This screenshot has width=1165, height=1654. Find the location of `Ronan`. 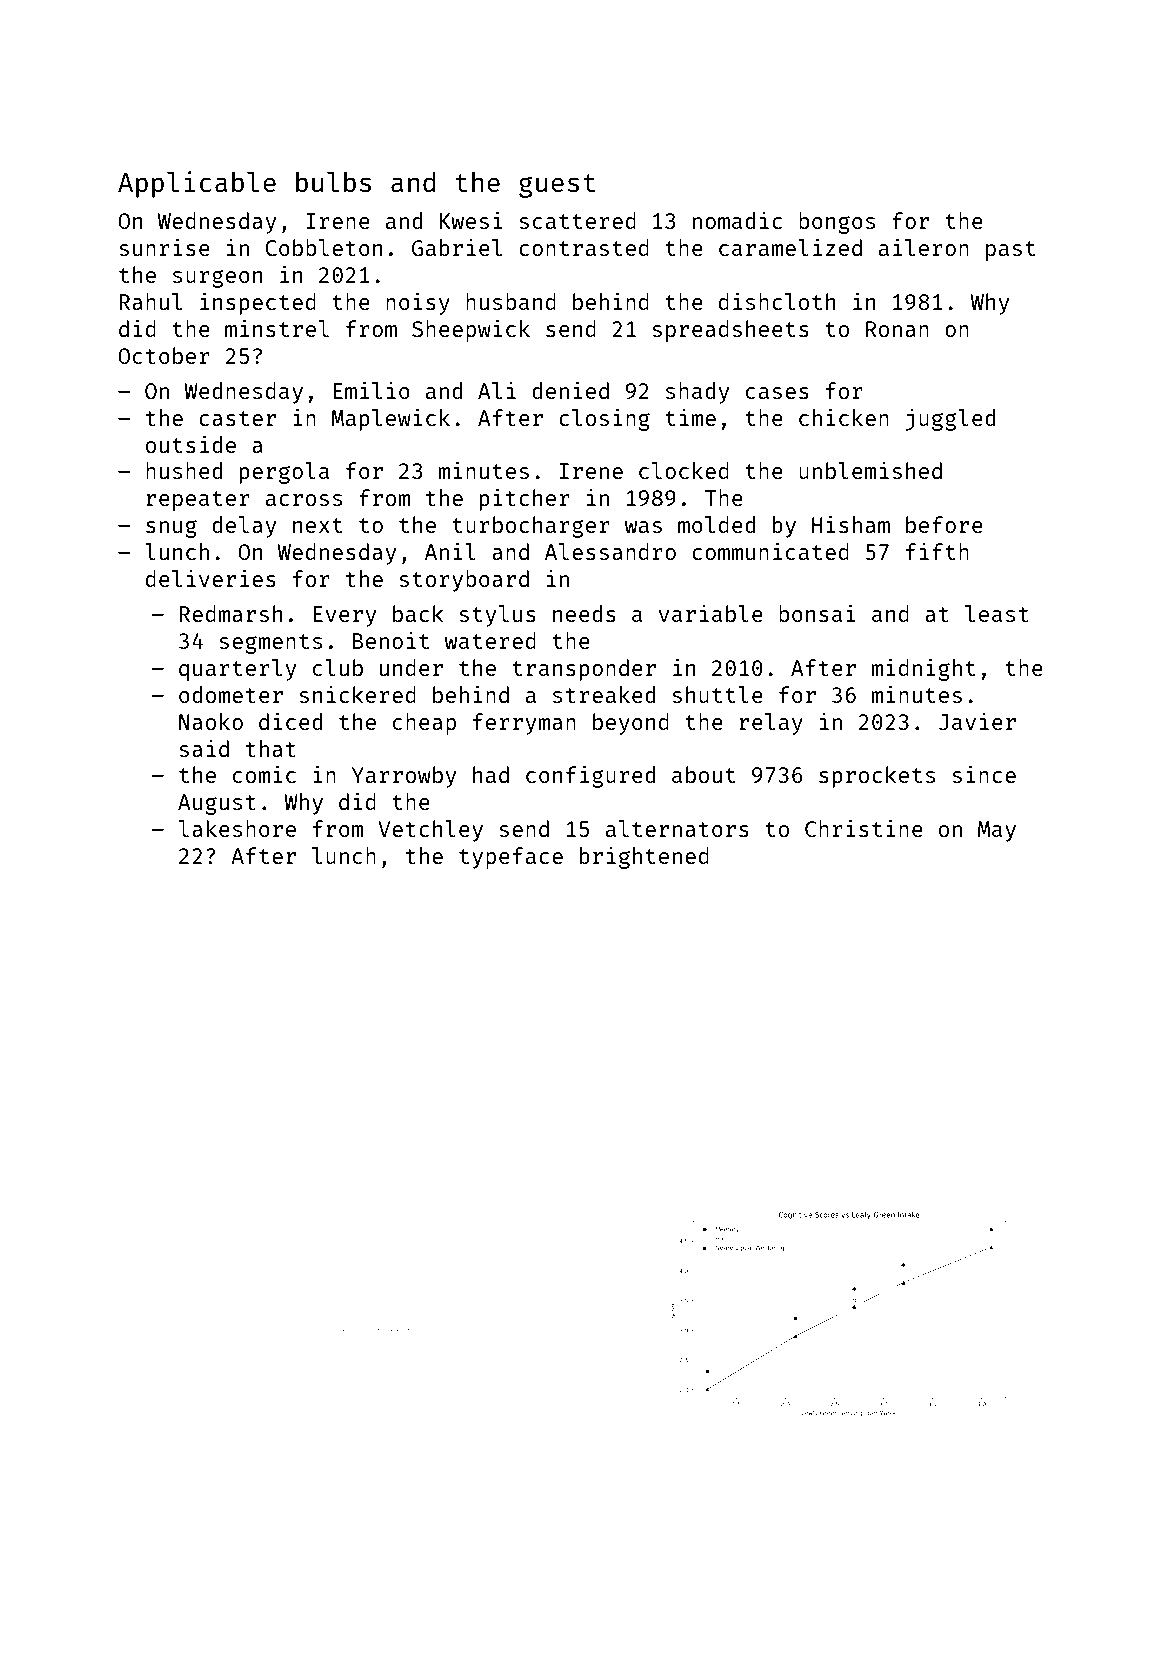

Ronan is located at coordinates (897, 329).
